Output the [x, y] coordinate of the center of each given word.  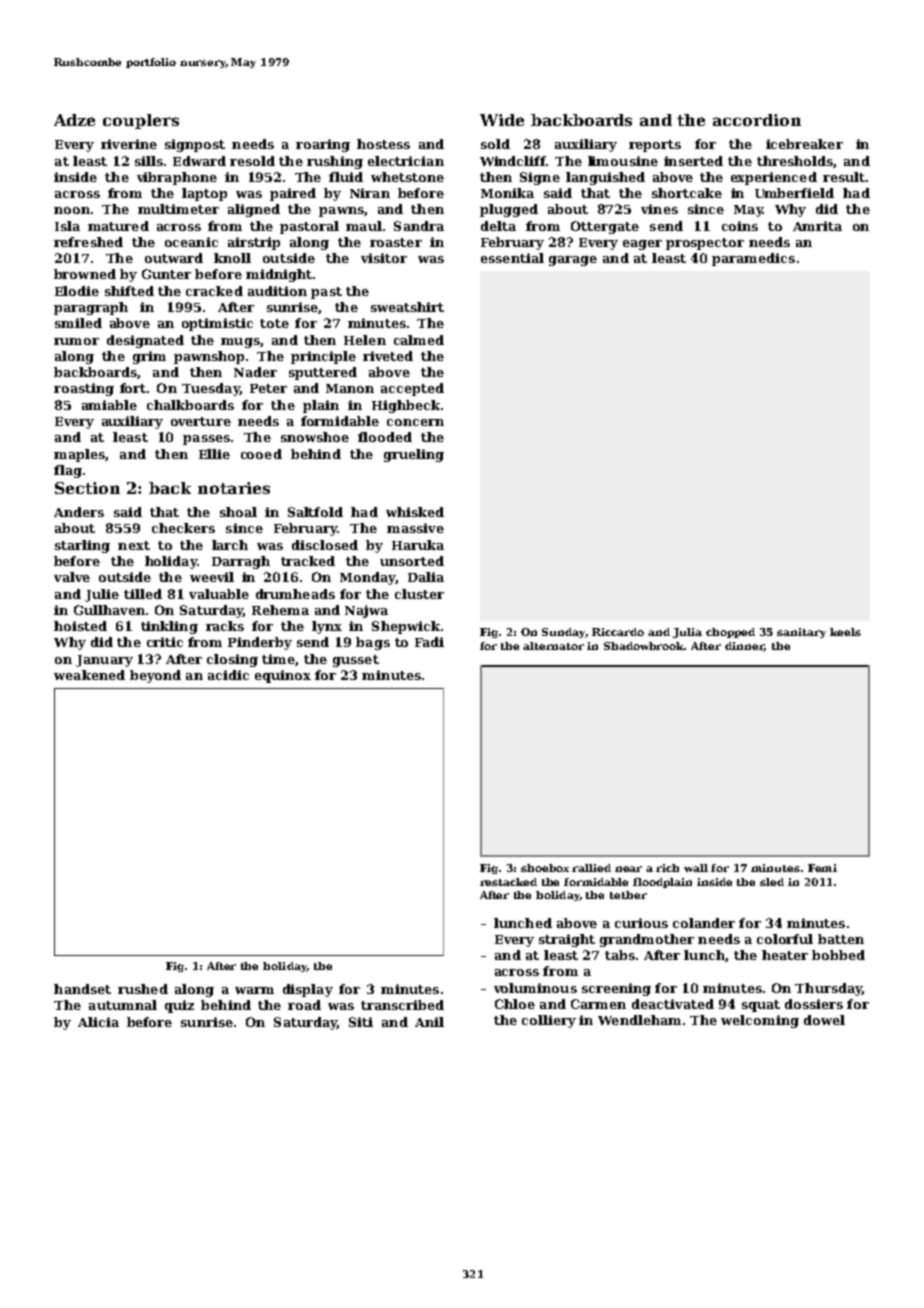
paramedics [753, 259]
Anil [429, 1022]
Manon [350, 388]
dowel [824, 1020]
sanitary [801, 633]
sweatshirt [407, 307]
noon [72, 210]
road [304, 1005]
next [134, 545]
